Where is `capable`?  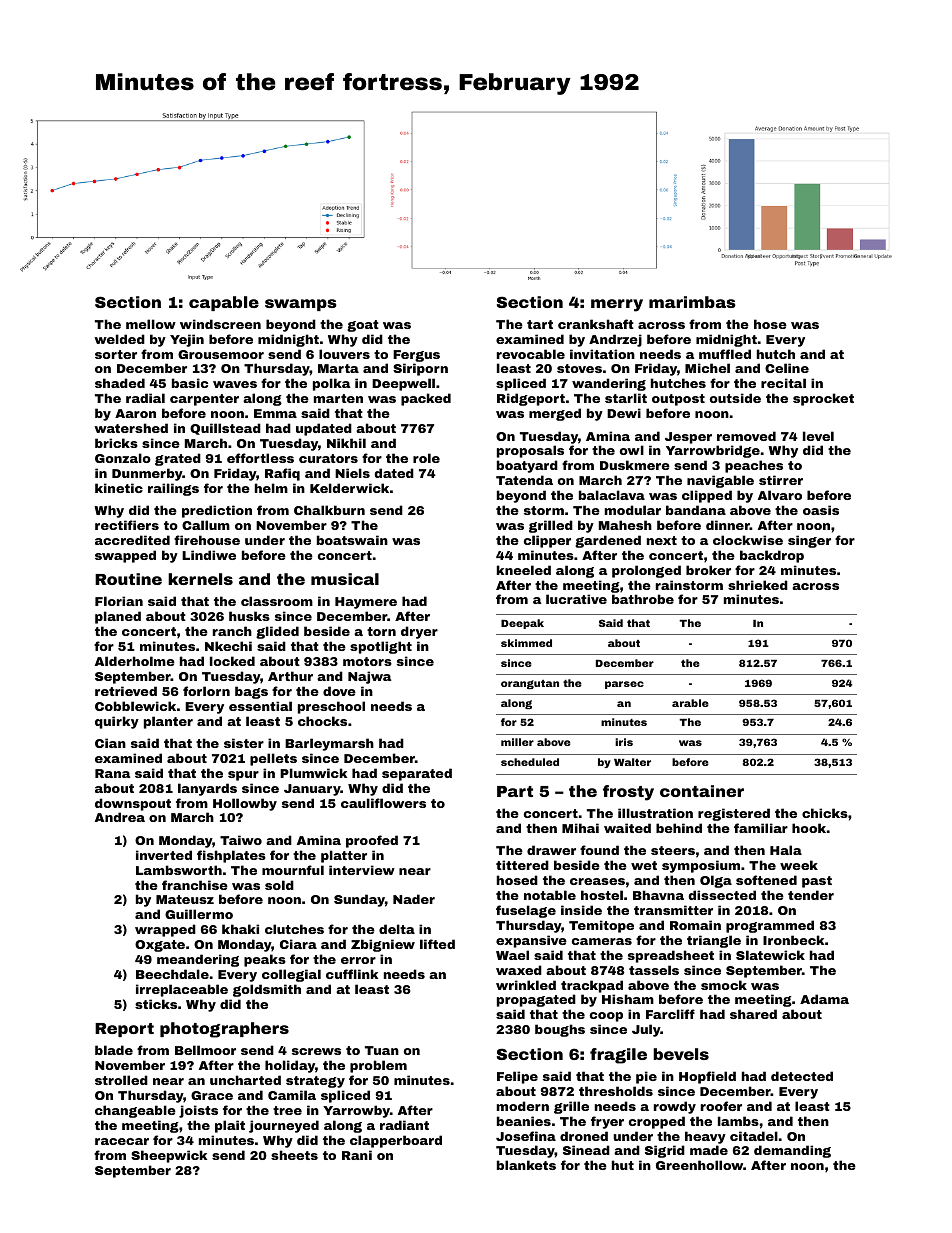
capable is located at coordinates (224, 303).
